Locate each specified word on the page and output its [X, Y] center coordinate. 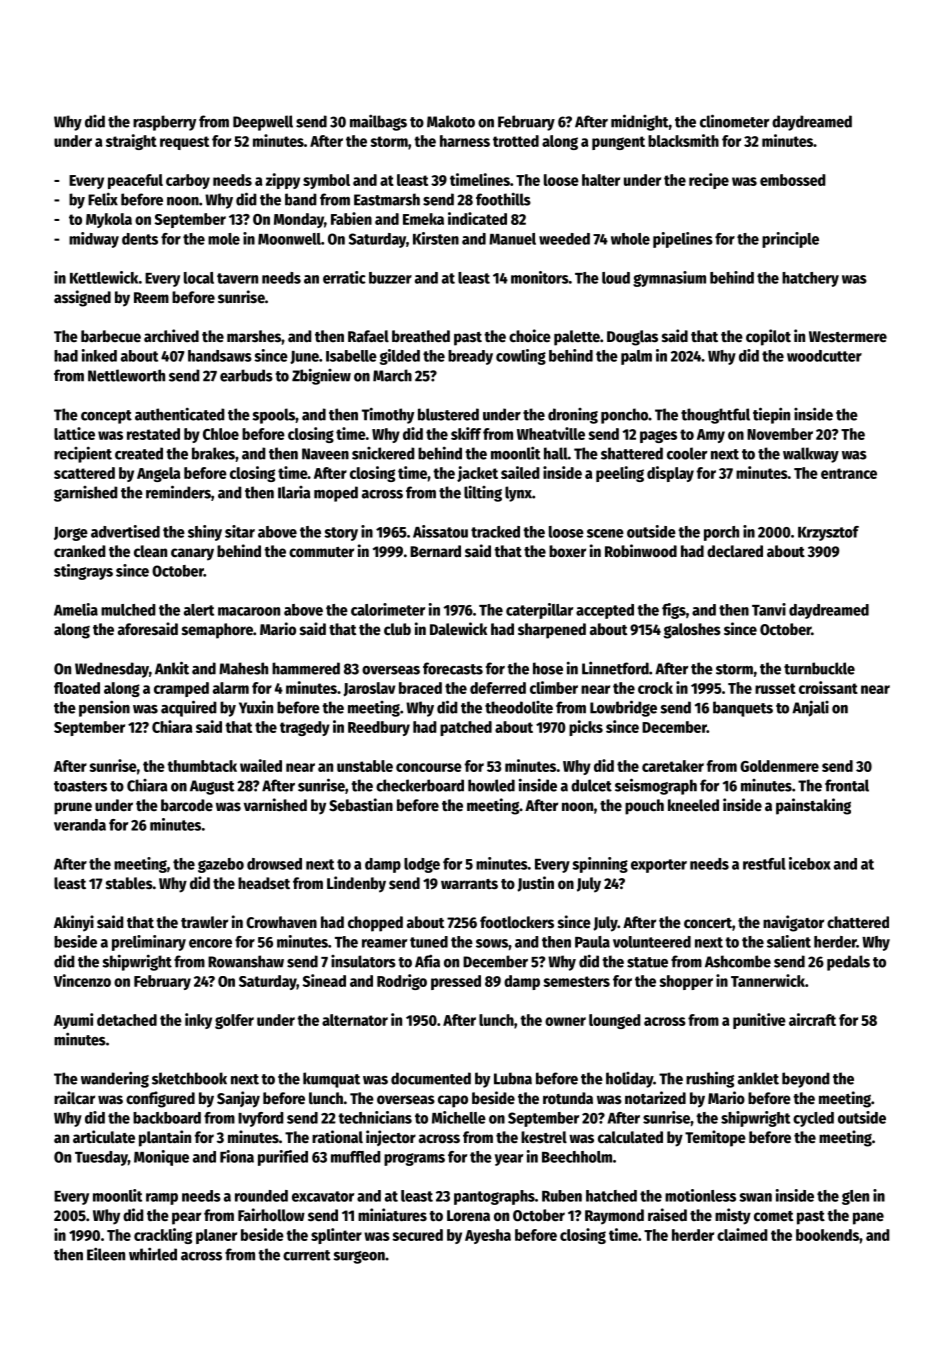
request [184, 143]
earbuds [246, 375]
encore [210, 943]
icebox [810, 863]
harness [465, 141]
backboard [167, 1118]
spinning [600, 865]
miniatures [392, 1215]
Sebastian [361, 805]
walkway [811, 455]
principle [790, 240]
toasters [80, 786]
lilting [483, 493]
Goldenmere [779, 766]
